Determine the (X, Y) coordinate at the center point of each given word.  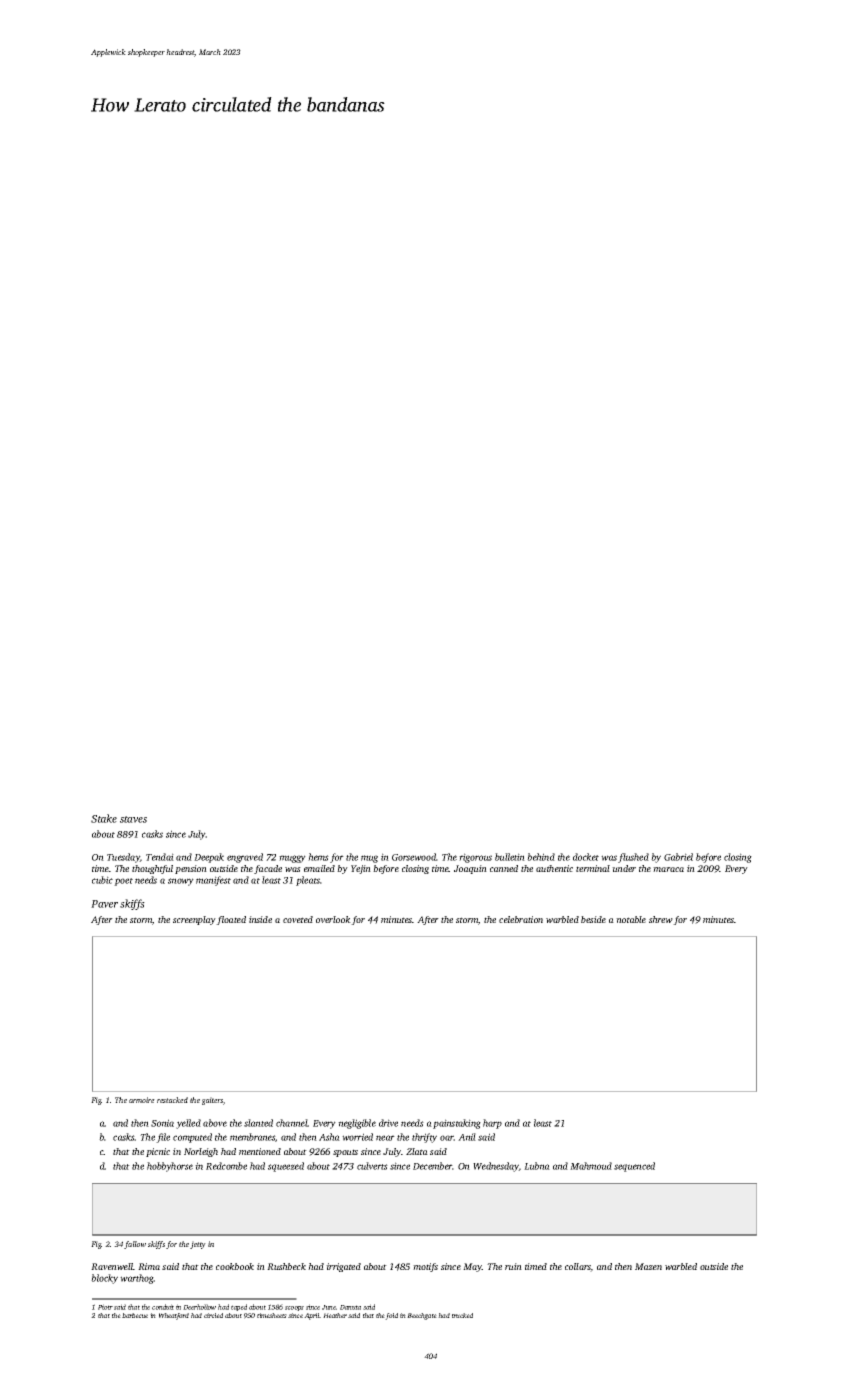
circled (213, 1315)
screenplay (194, 920)
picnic (158, 1152)
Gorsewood (414, 857)
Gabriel (678, 857)
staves (133, 819)
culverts (372, 1166)
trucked (462, 1315)
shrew (661, 919)
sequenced (634, 1167)
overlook (333, 919)
